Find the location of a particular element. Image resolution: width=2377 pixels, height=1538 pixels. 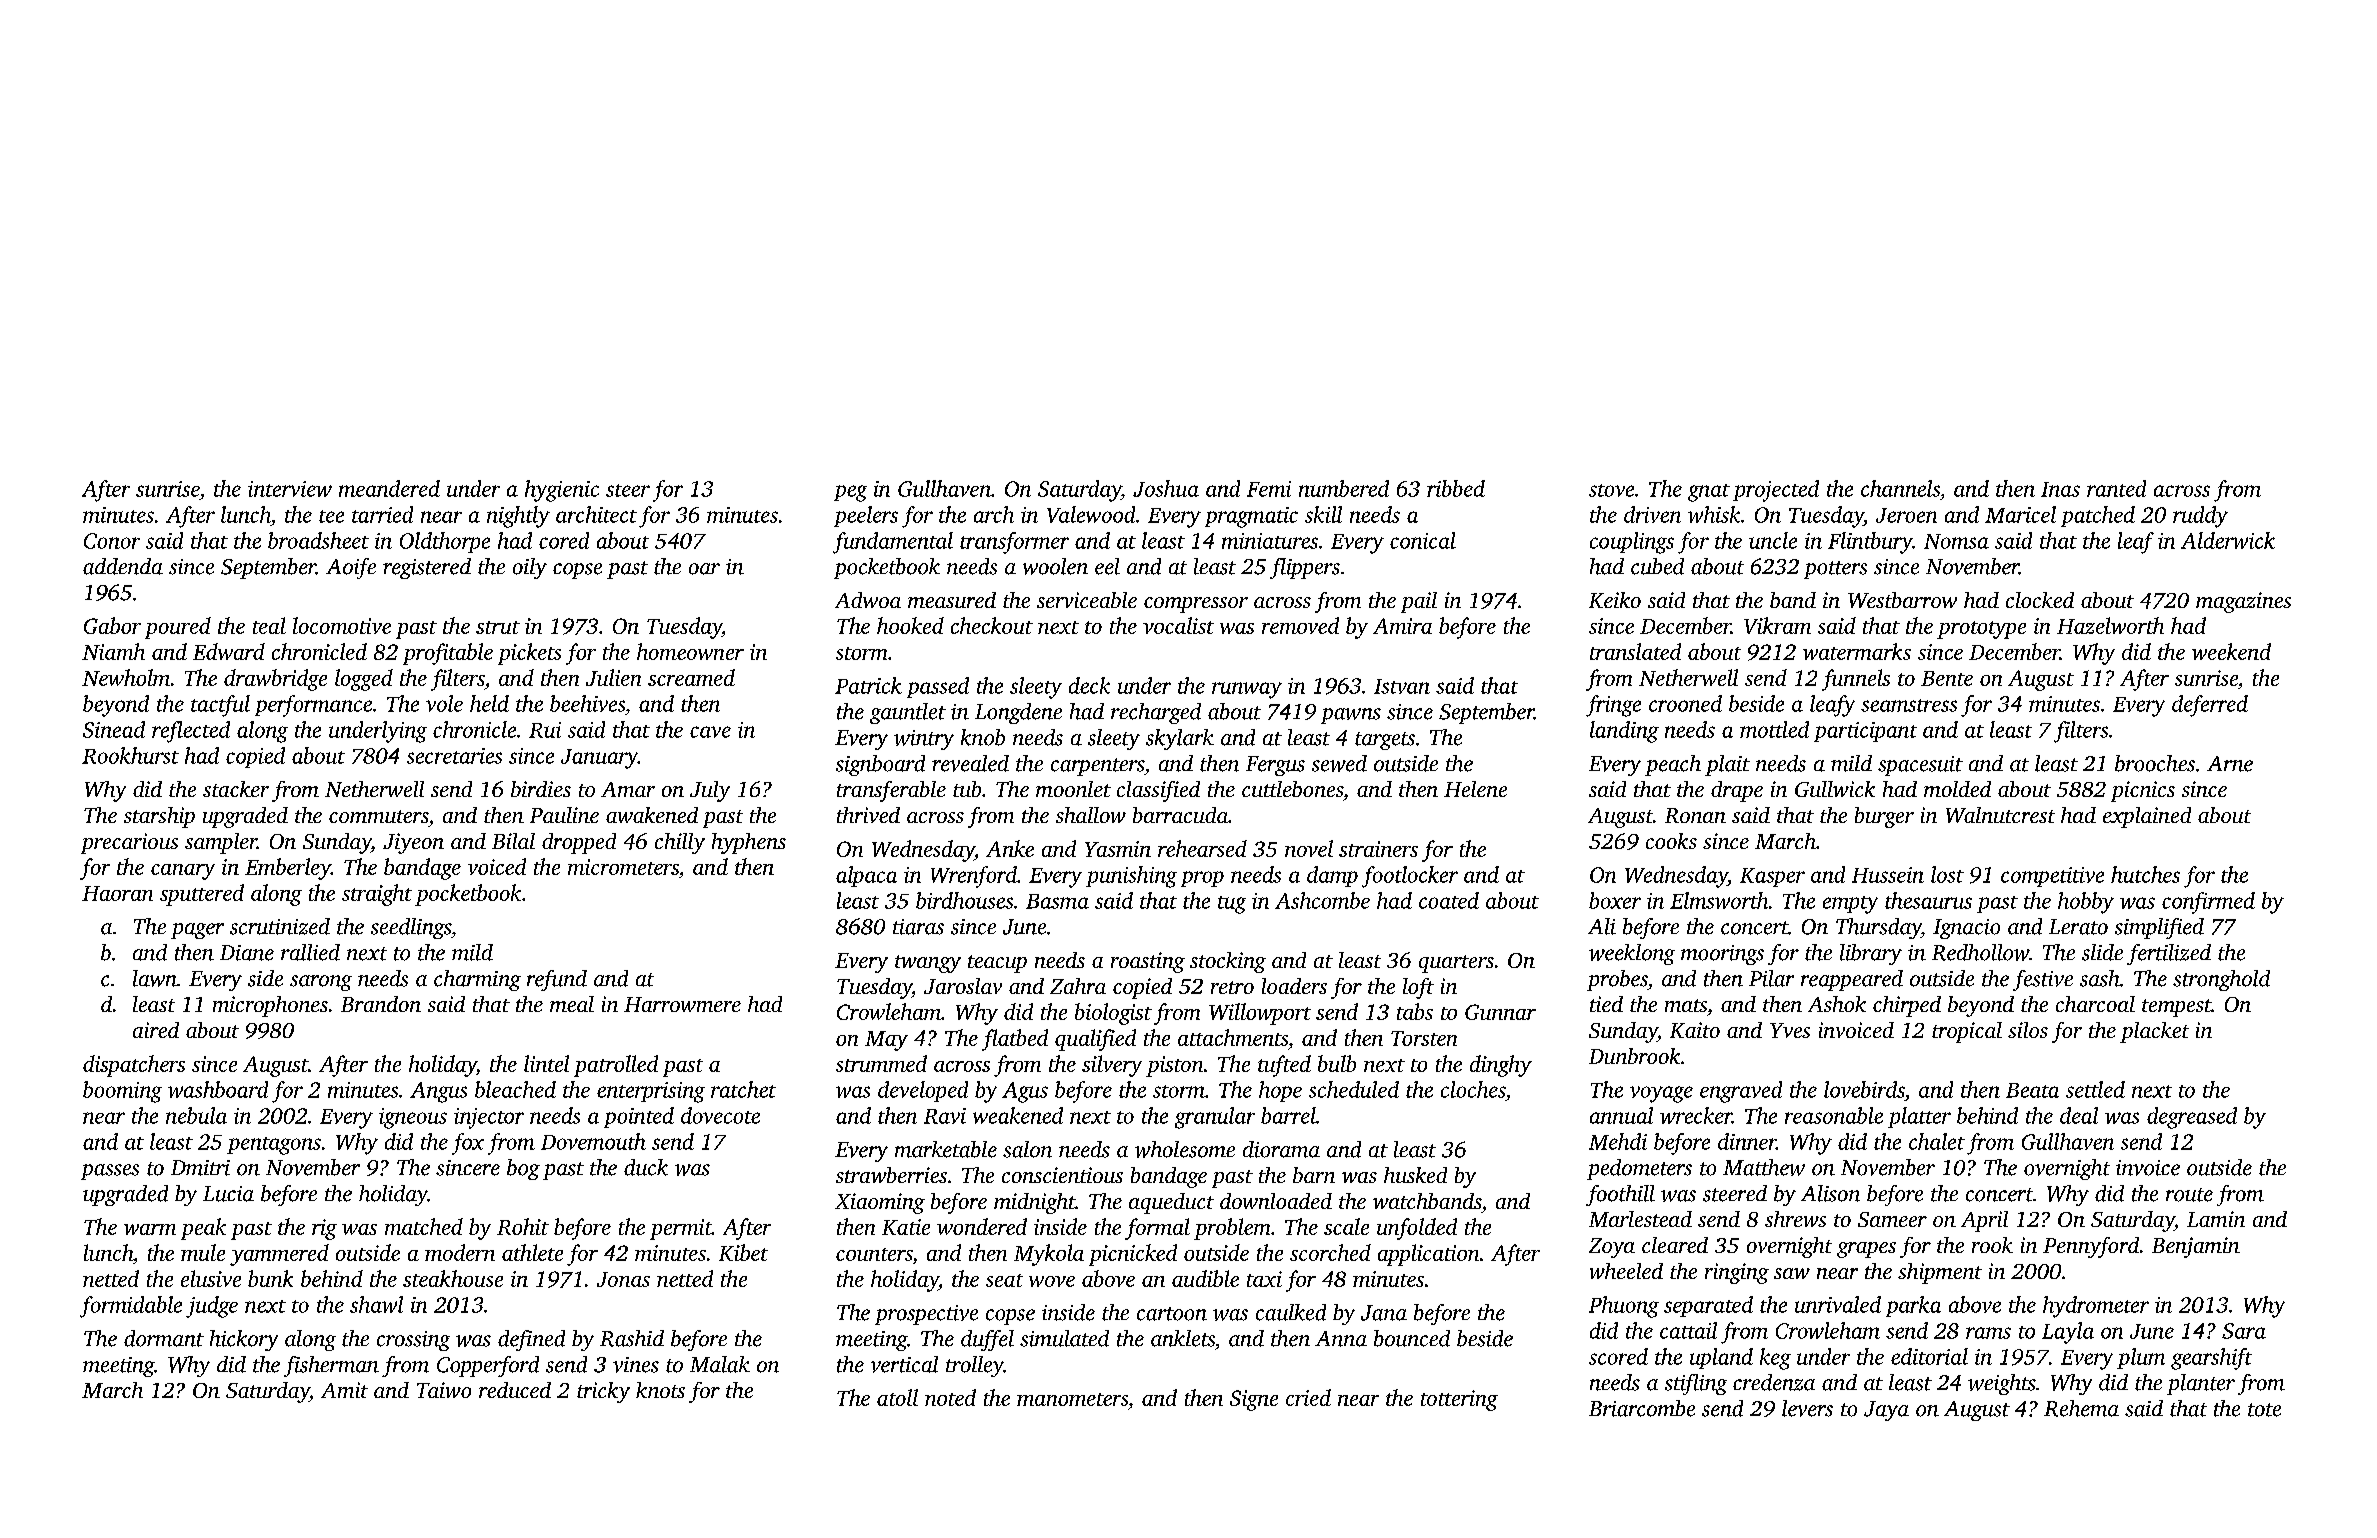

Briarcombe is located at coordinates (1642, 1408).
